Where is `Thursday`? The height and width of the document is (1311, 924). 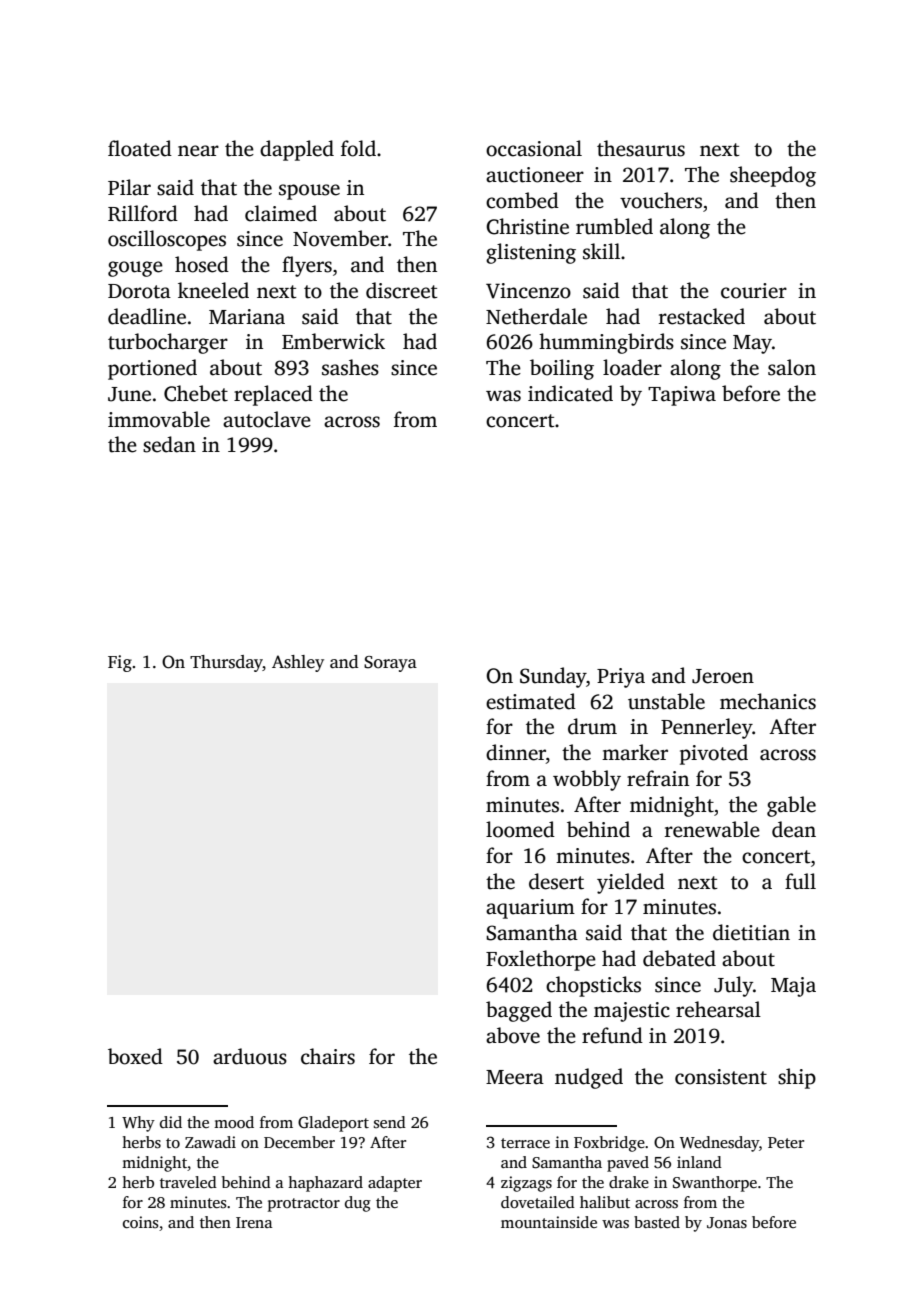 Thursday is located at coordinates (226, 663).
